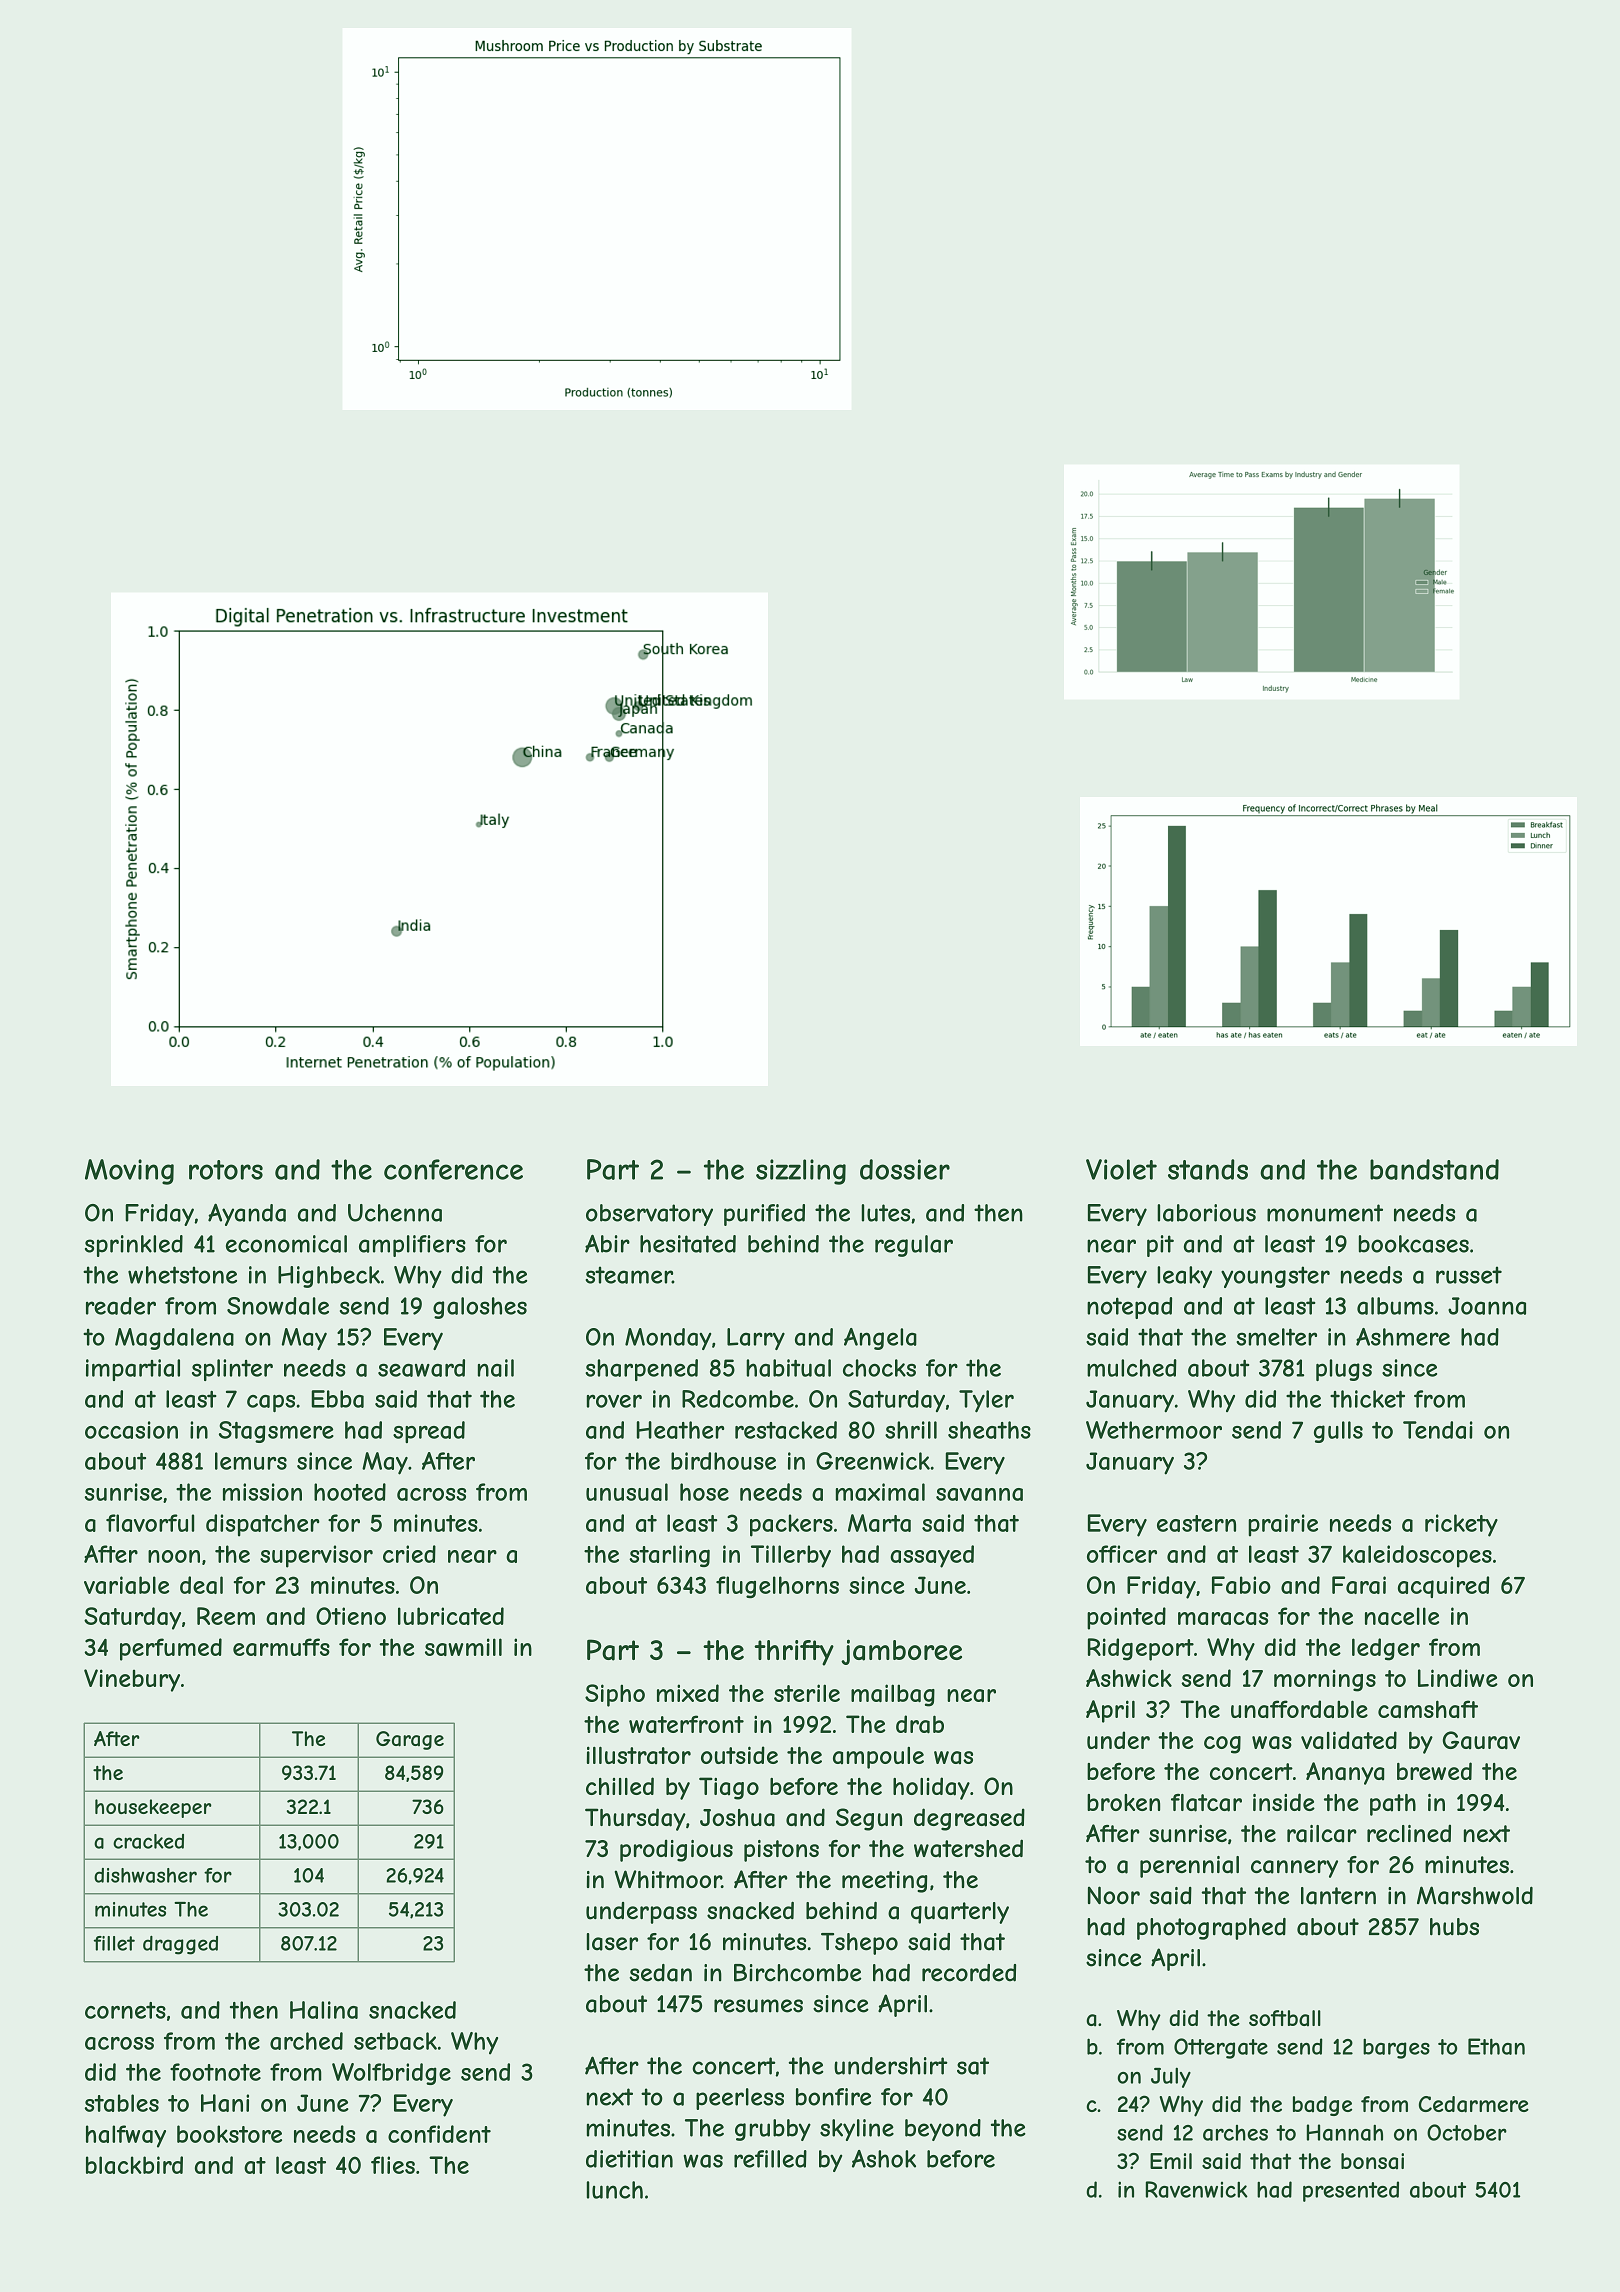 The height and width of the screenshot is (2292, 1620). Describe the element at coordinates (1481, 1740) in the screenshot. I see `Gaurav` at that location.
